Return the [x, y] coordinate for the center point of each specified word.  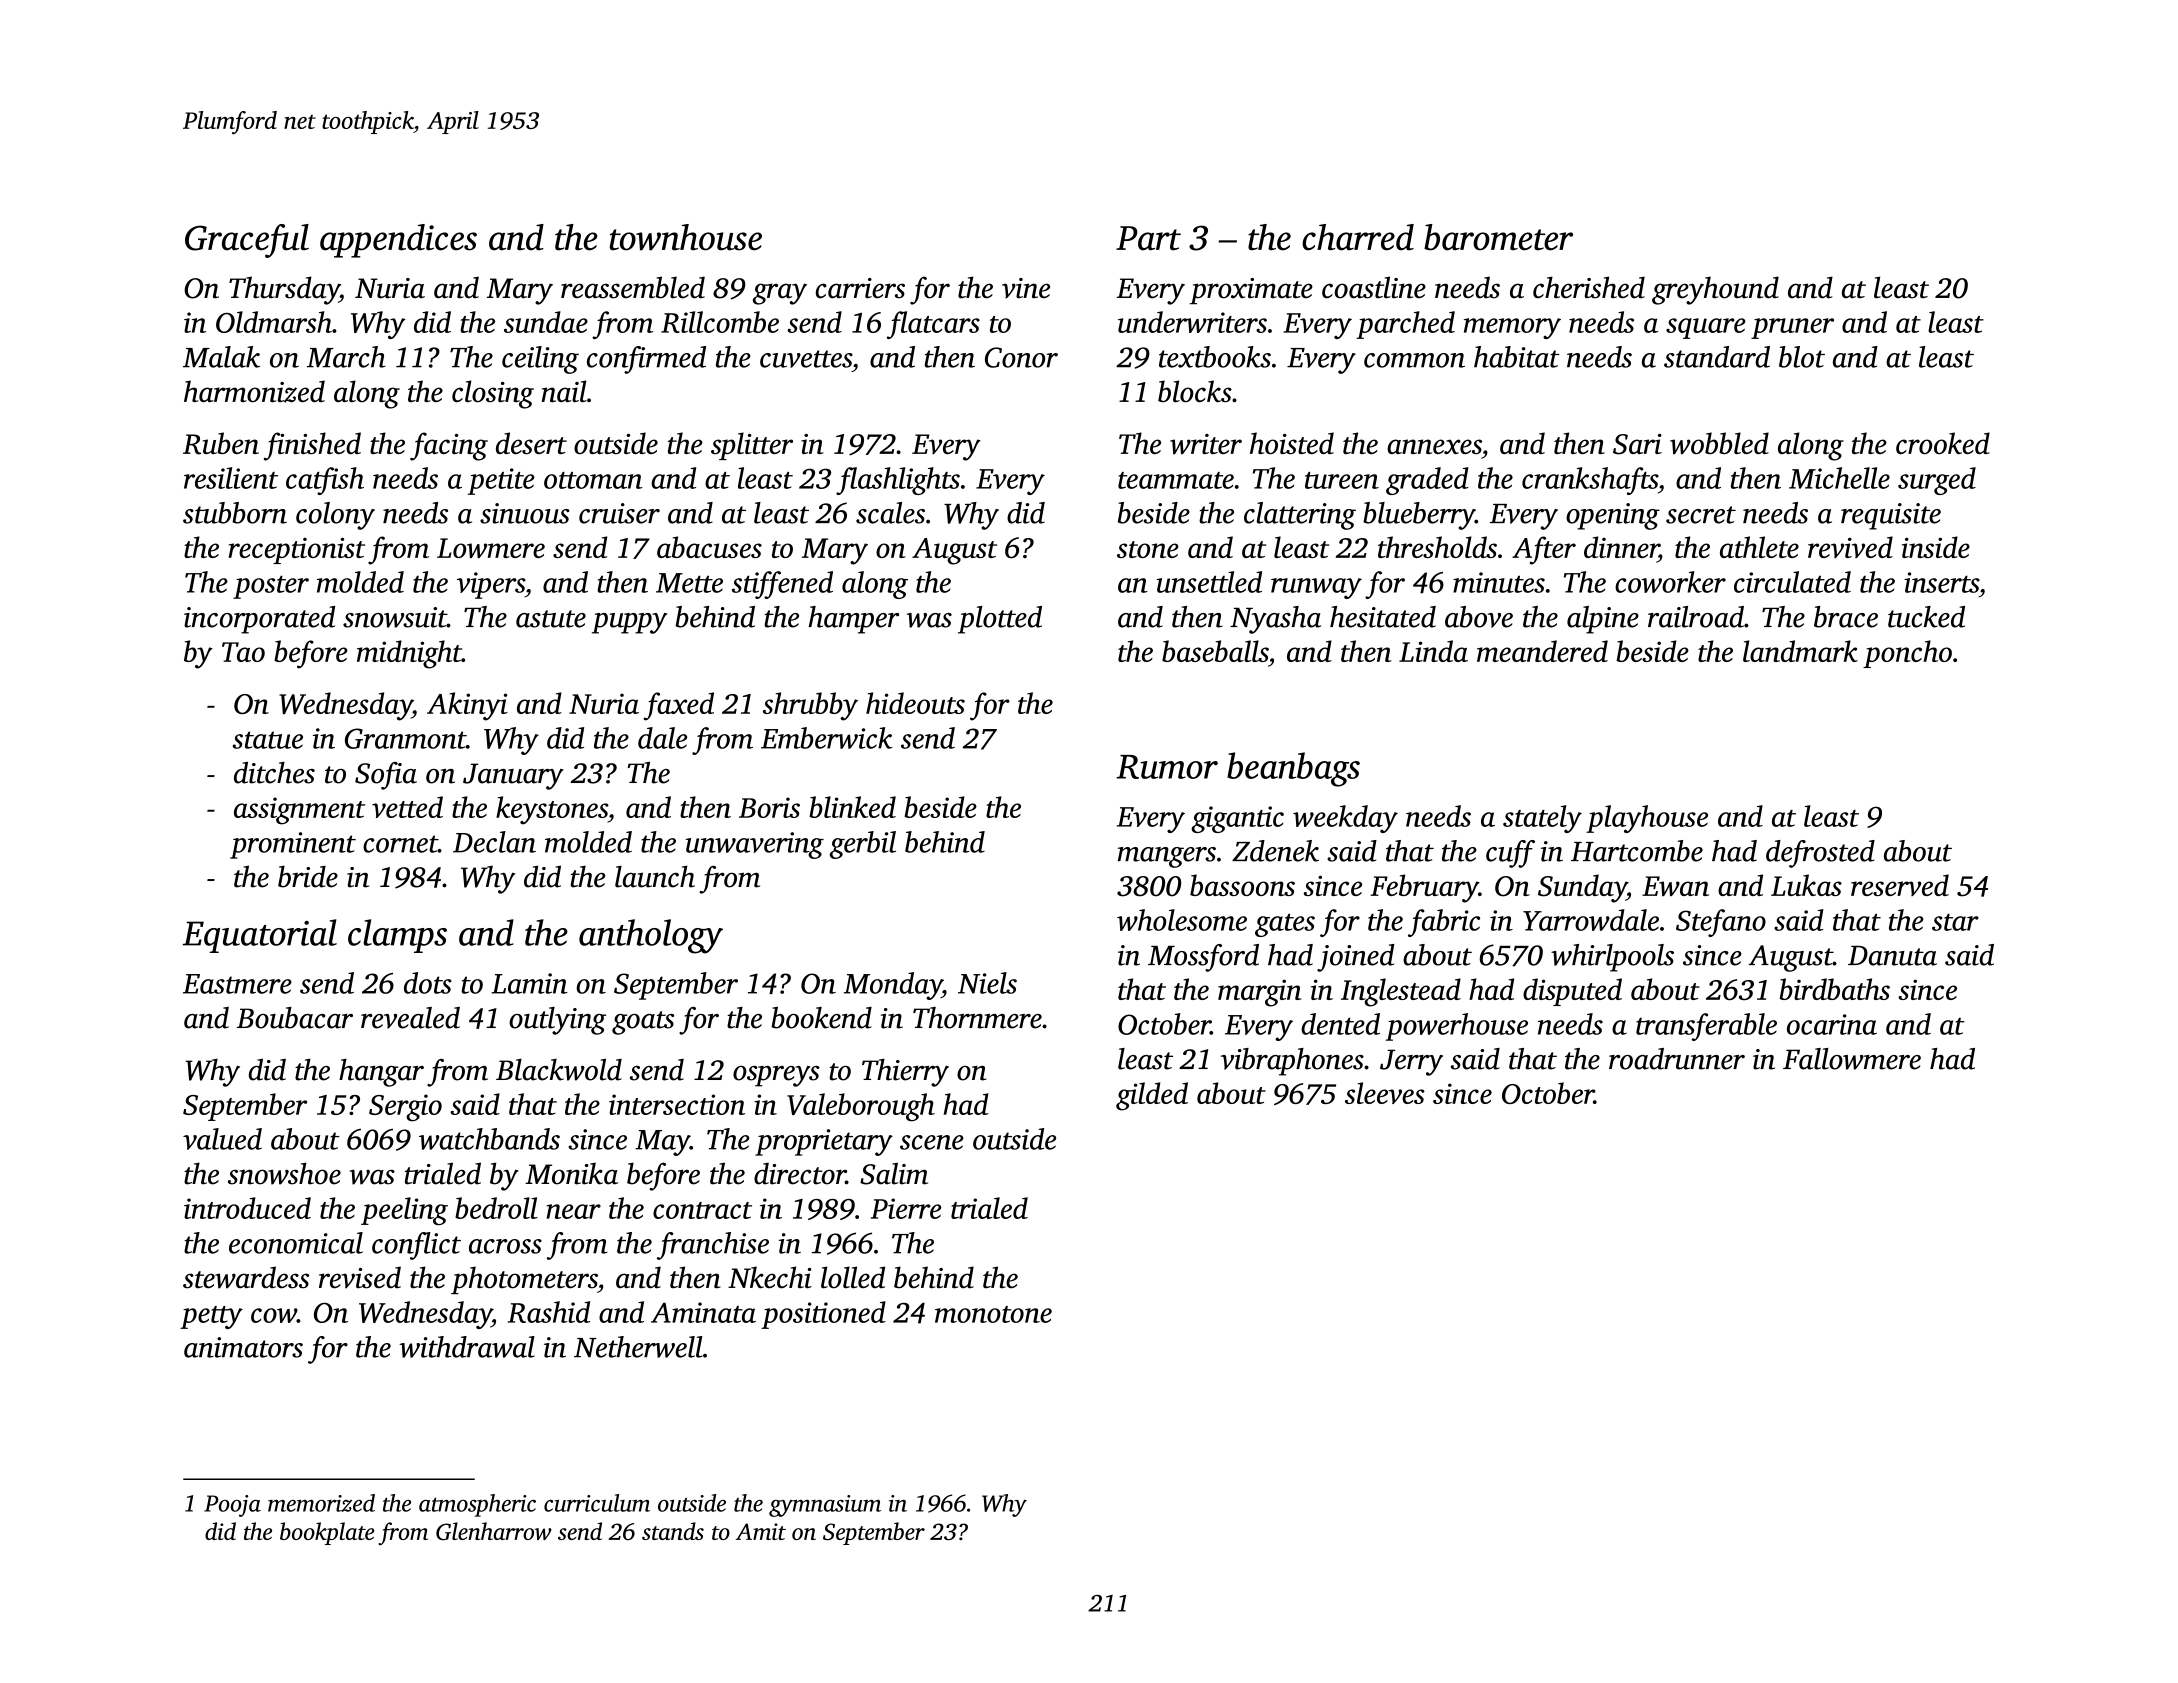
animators [243, 1347]
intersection [677, 1104]
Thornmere [977, 1018]
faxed [679, 706]
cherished [1589, 287]
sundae [546, 322]
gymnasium [825, 1506]
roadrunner [1677, 1059]
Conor [1021, 357]
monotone [993, 1314]
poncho [1907, 654]
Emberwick [827, 738]
